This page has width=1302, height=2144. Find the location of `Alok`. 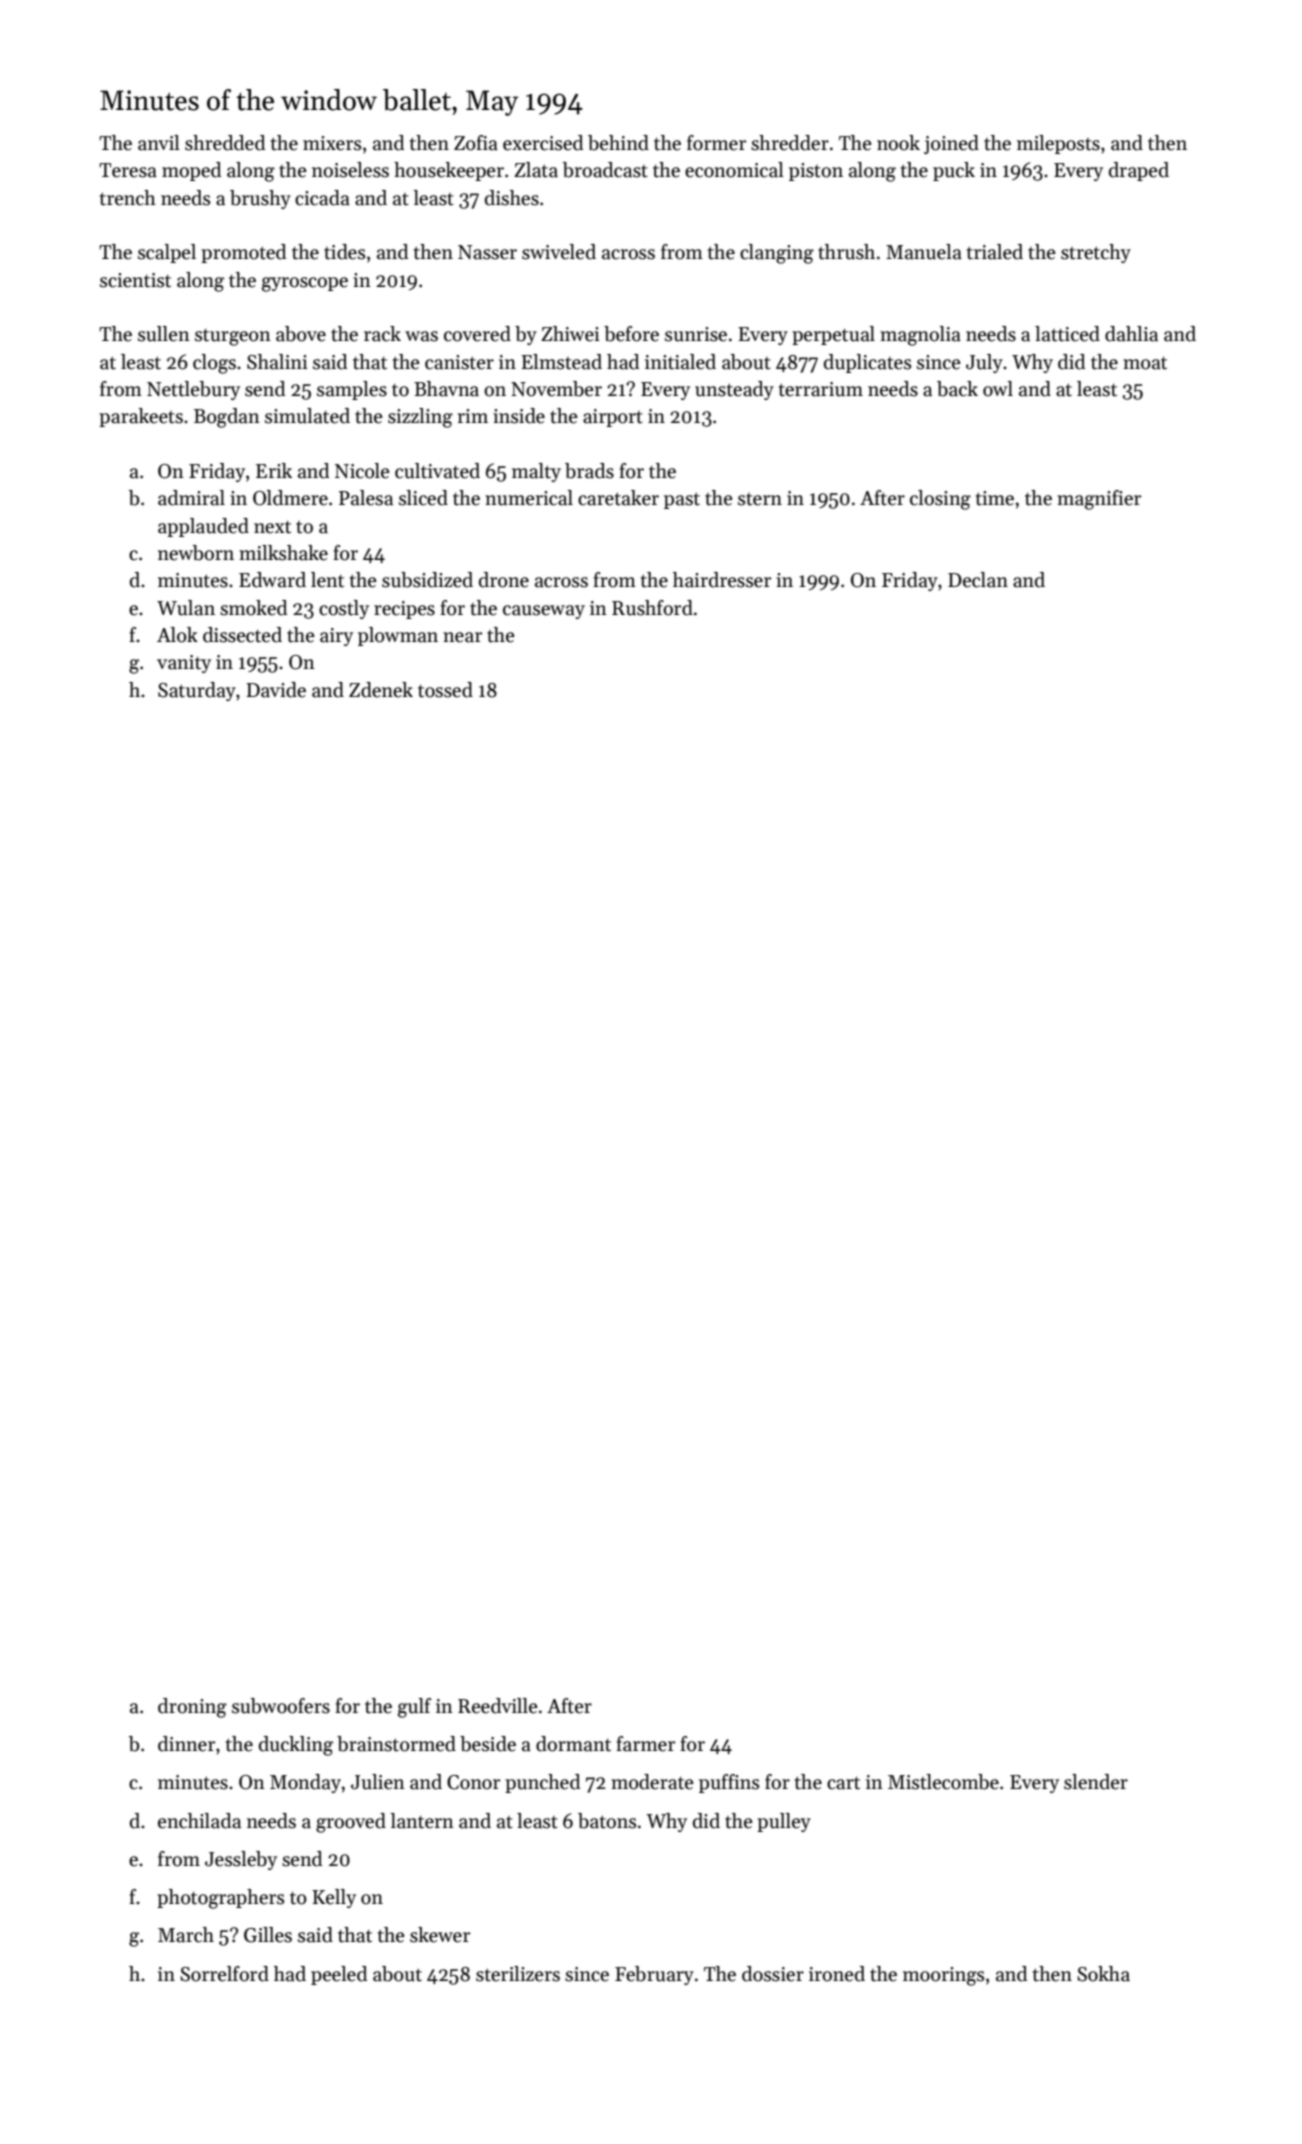

Alok is located at coordinates (177, 635).
